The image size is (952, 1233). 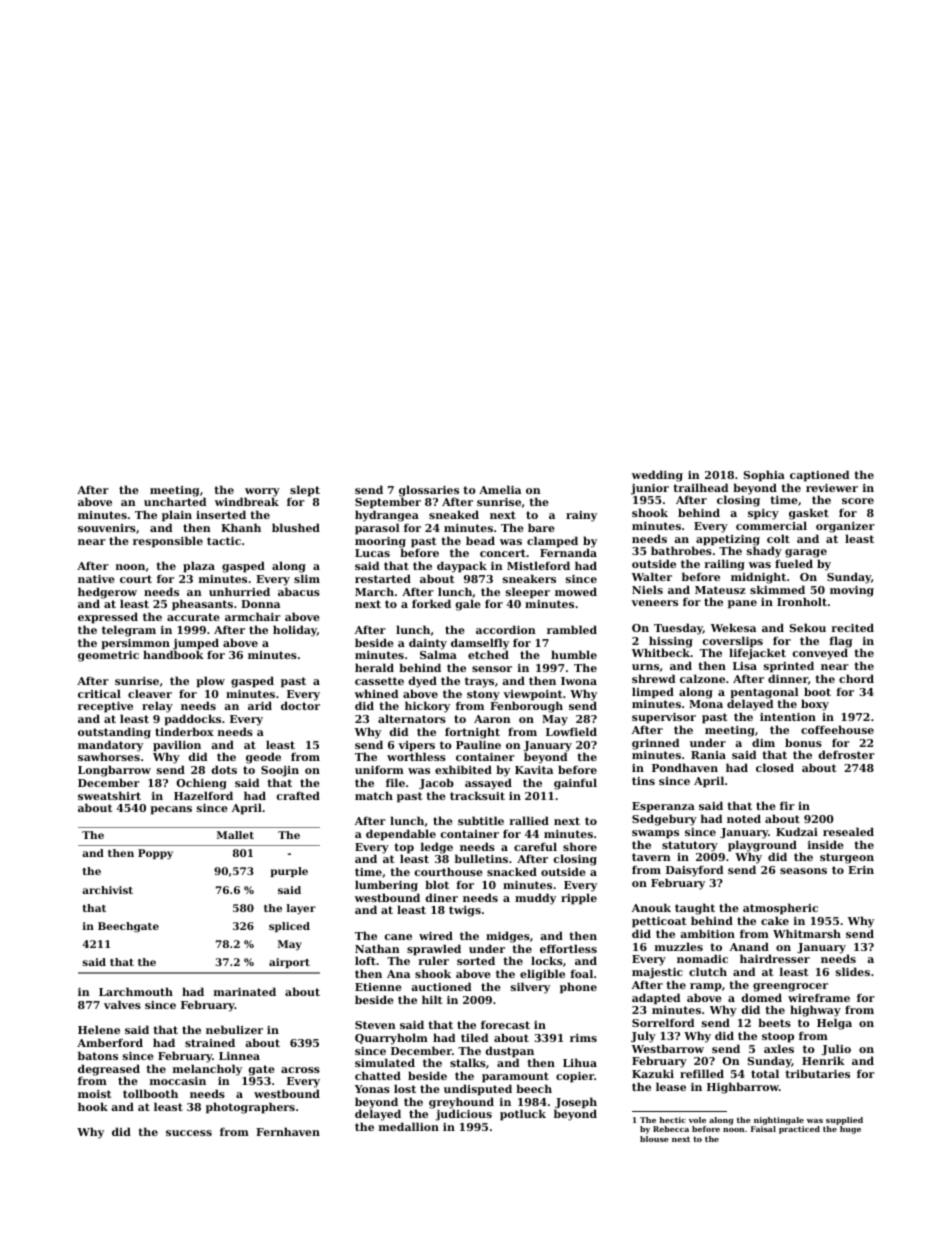 I want to click on taught, so click(x=695, y=909).
